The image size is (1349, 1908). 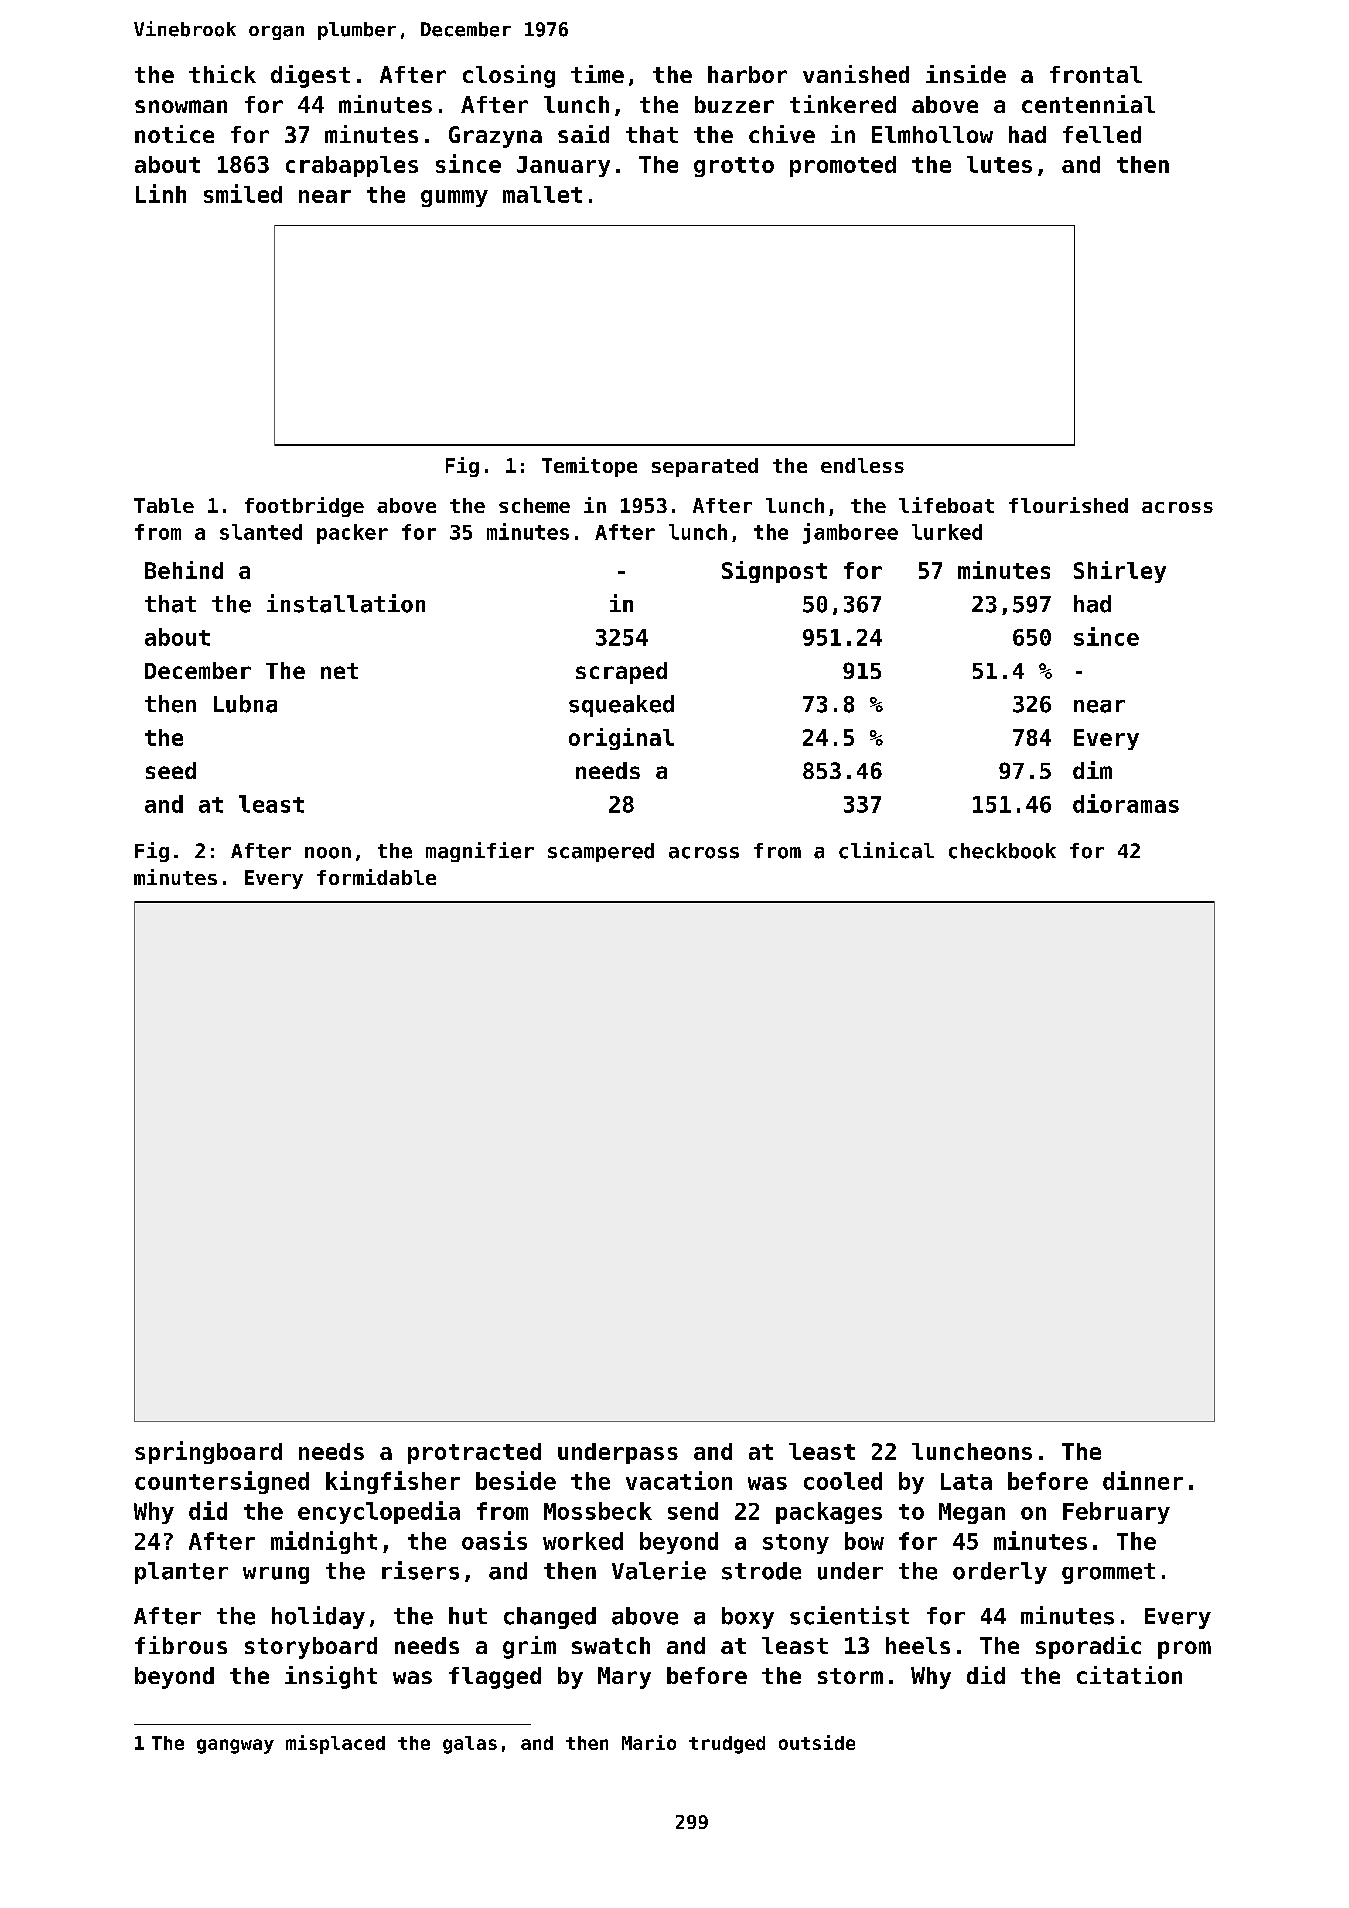 I want to click on checkbook, so click(x=1002, y=851).
